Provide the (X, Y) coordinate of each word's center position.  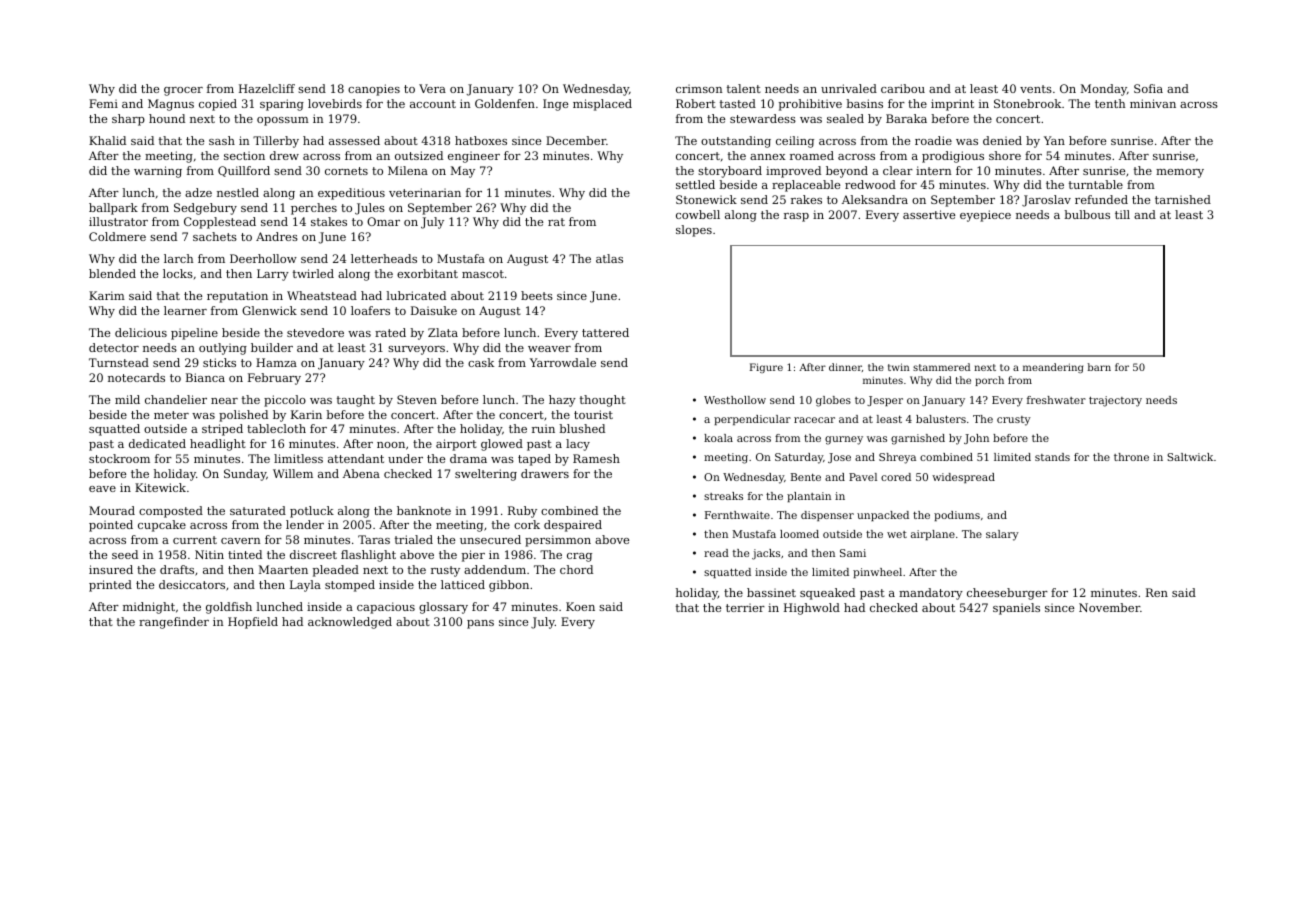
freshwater (1056, 400)
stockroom (119, 458)
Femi (103, 103)
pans (480, 624)
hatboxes (481, 140)
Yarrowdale (563, 362)
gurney (844, 440)
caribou (903, 88)
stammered (941, 367)
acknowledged (350, 623)
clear (898, 170)
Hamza (276, 362)
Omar (383, 221)
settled (695, 184)
